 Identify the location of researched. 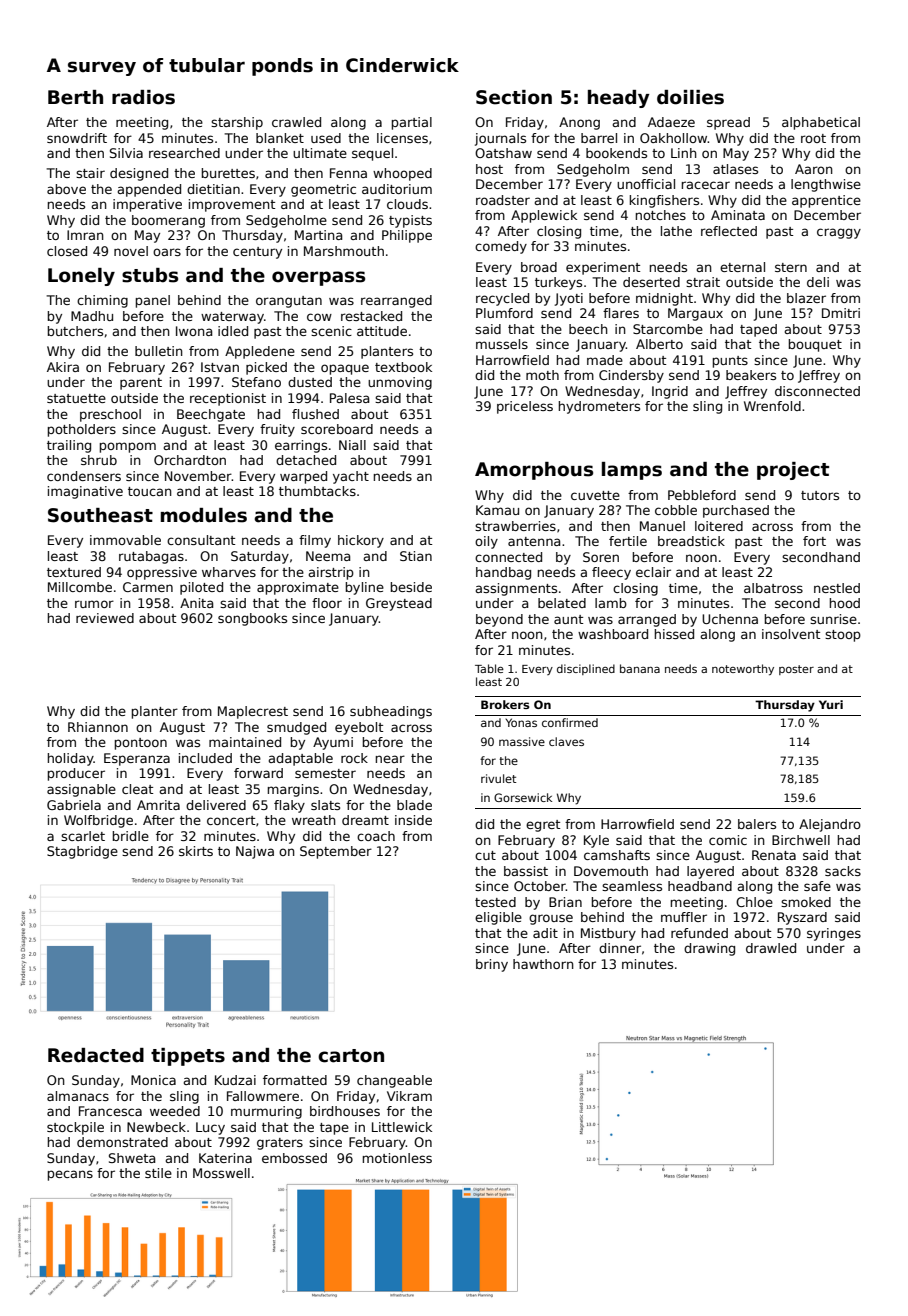
(184, 153).
